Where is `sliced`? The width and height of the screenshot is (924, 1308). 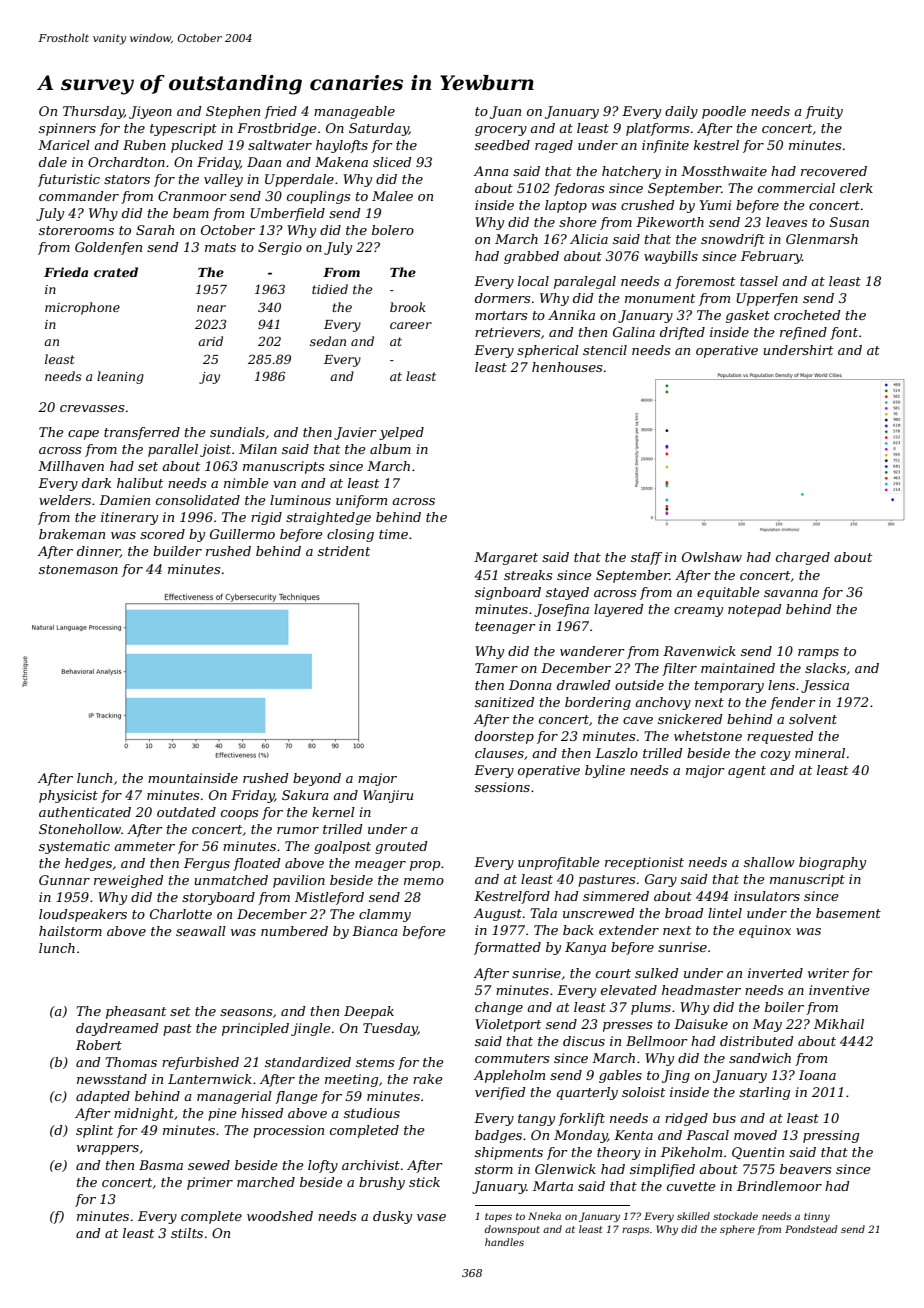 sliced is located at coordinates (392, 162).
